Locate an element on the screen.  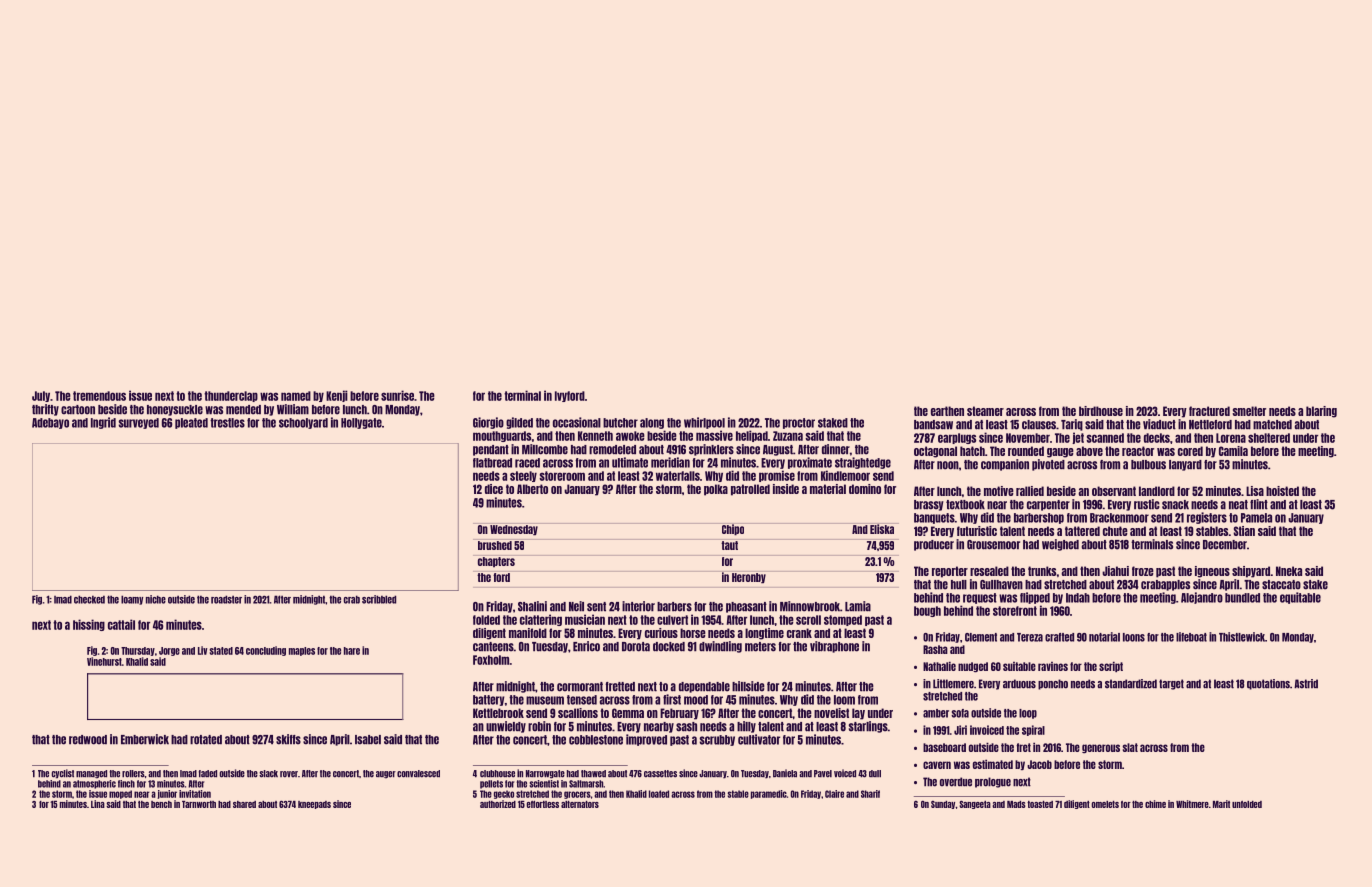
sunrise is located at coordinates (397, 395).
